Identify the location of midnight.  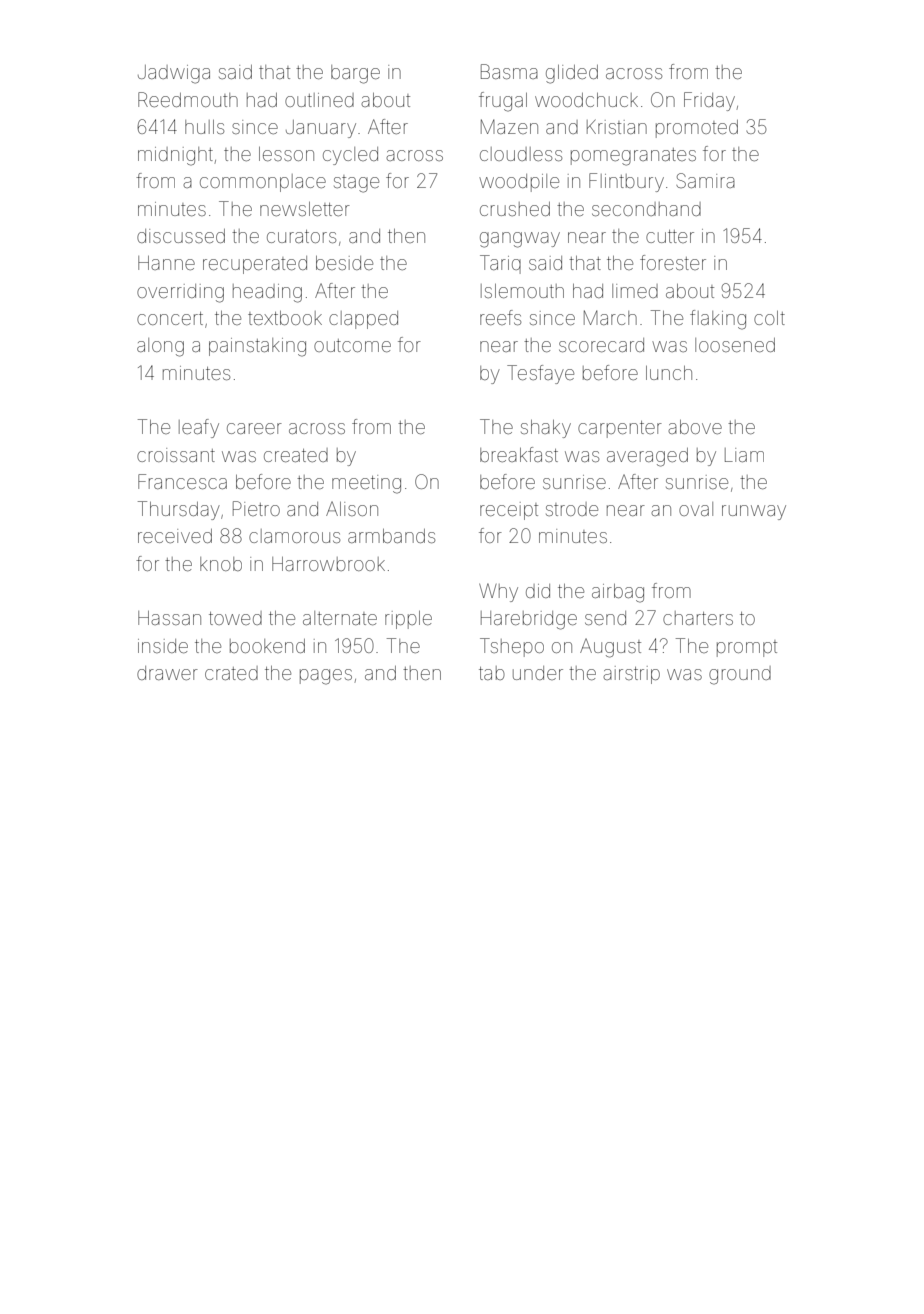
(175, 156).
